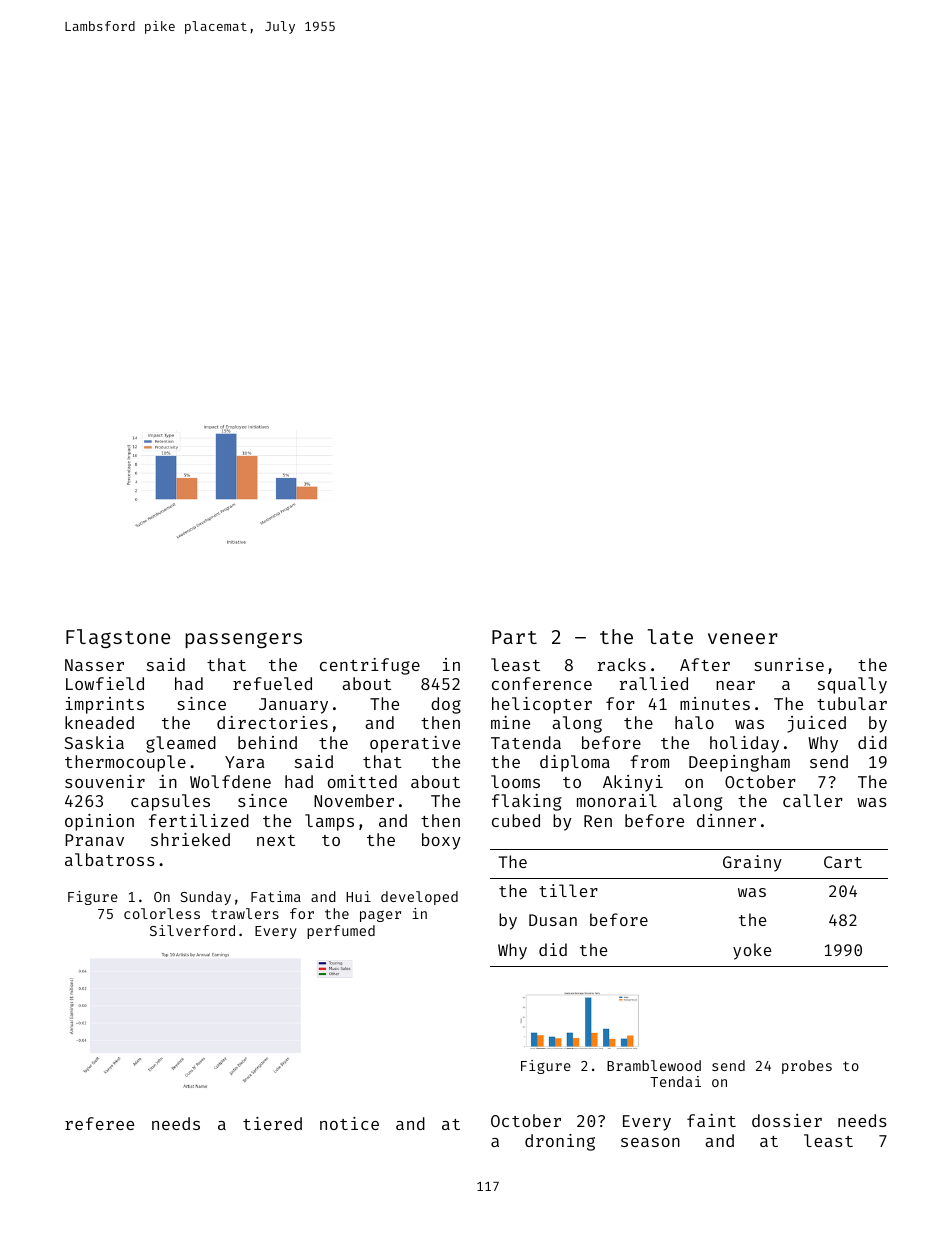 The width and height of the document is (952, 1233). What do you see at coordinates (192, 930) in the document?
I see `Silverford` at bounding box center [192, 930].
